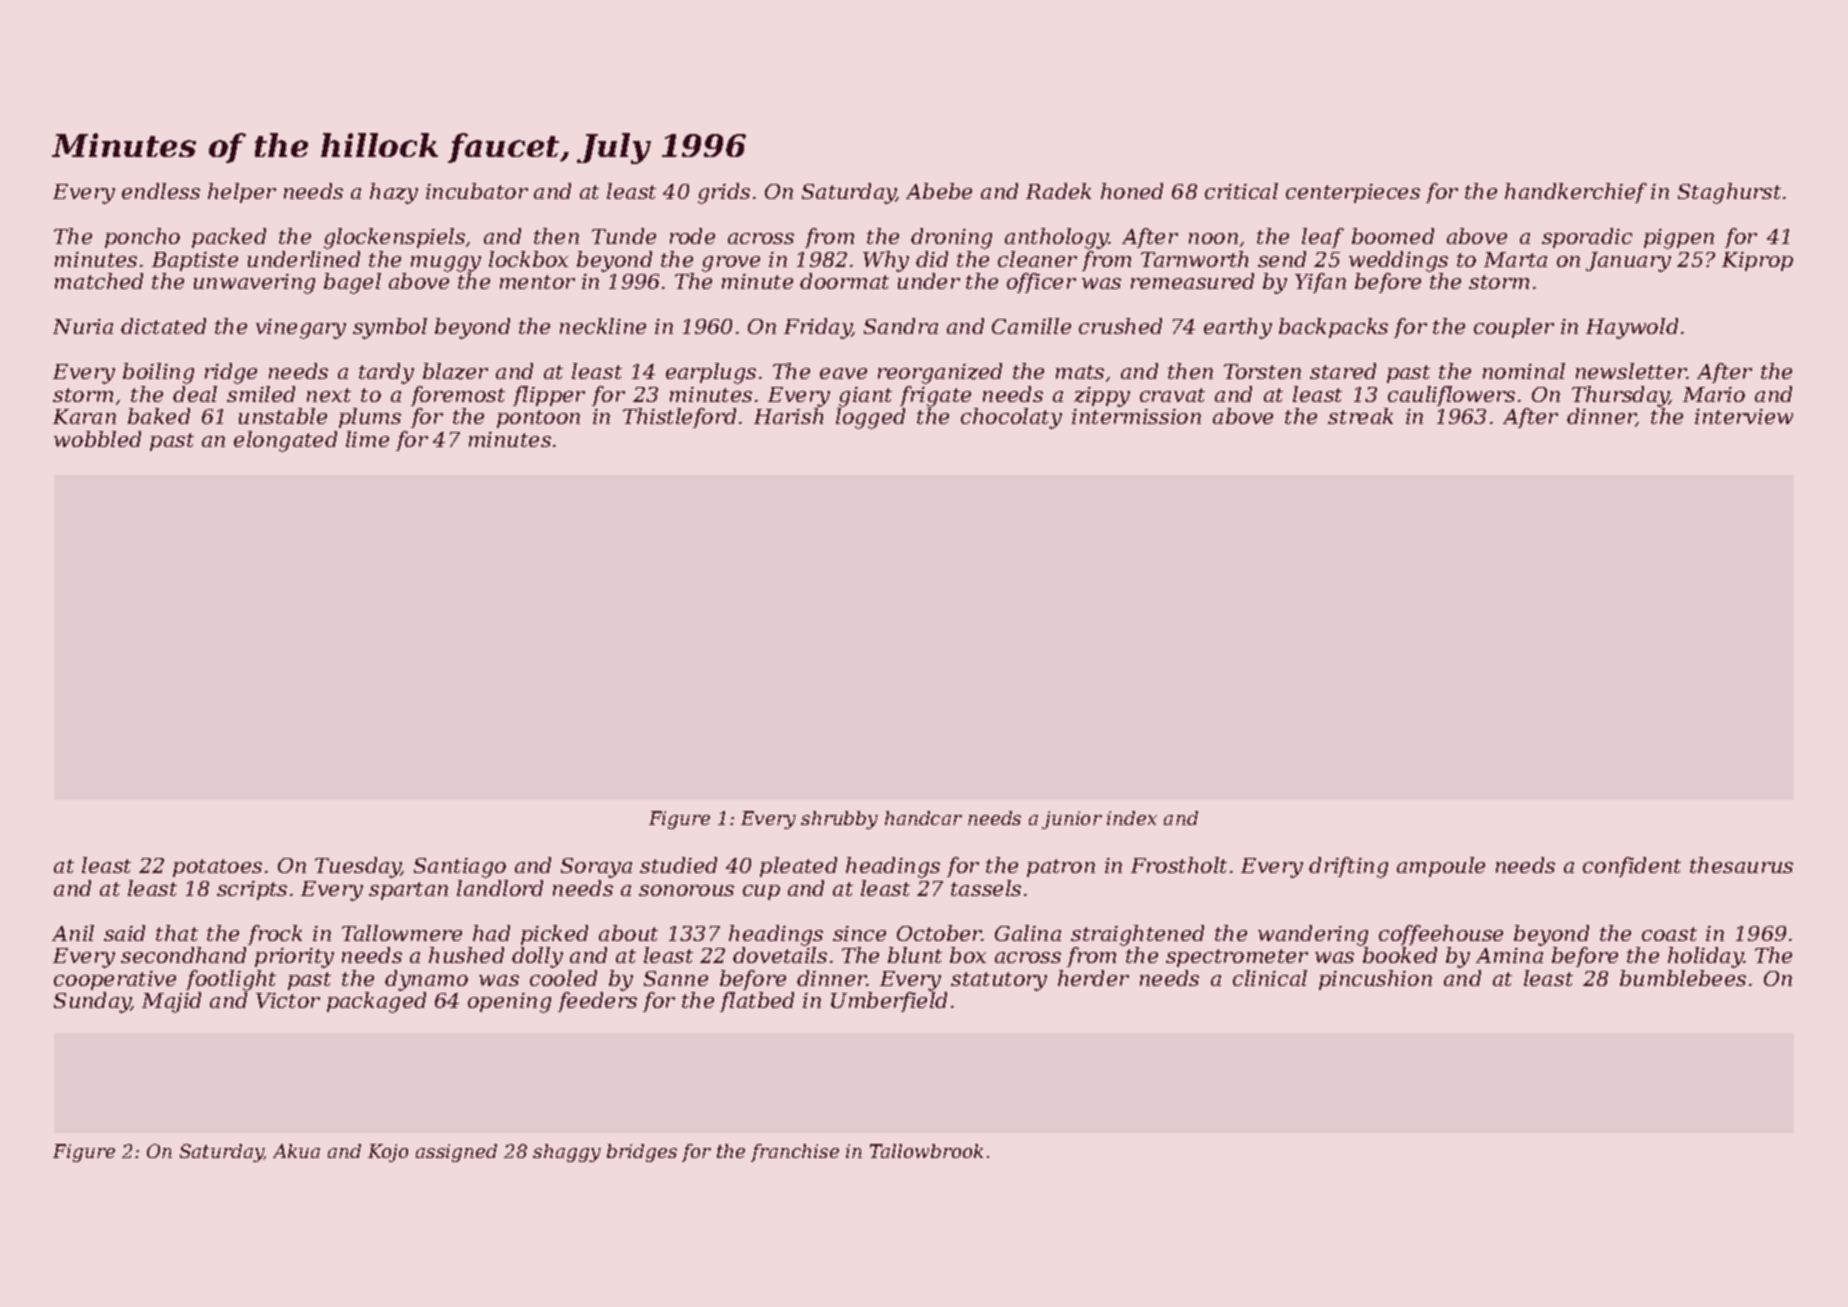 This document has width=1848, height=1307. What do you see at coordinates (1741, 865) in the document?
I see `thesaurus` at bounding box center [1741, 865].
